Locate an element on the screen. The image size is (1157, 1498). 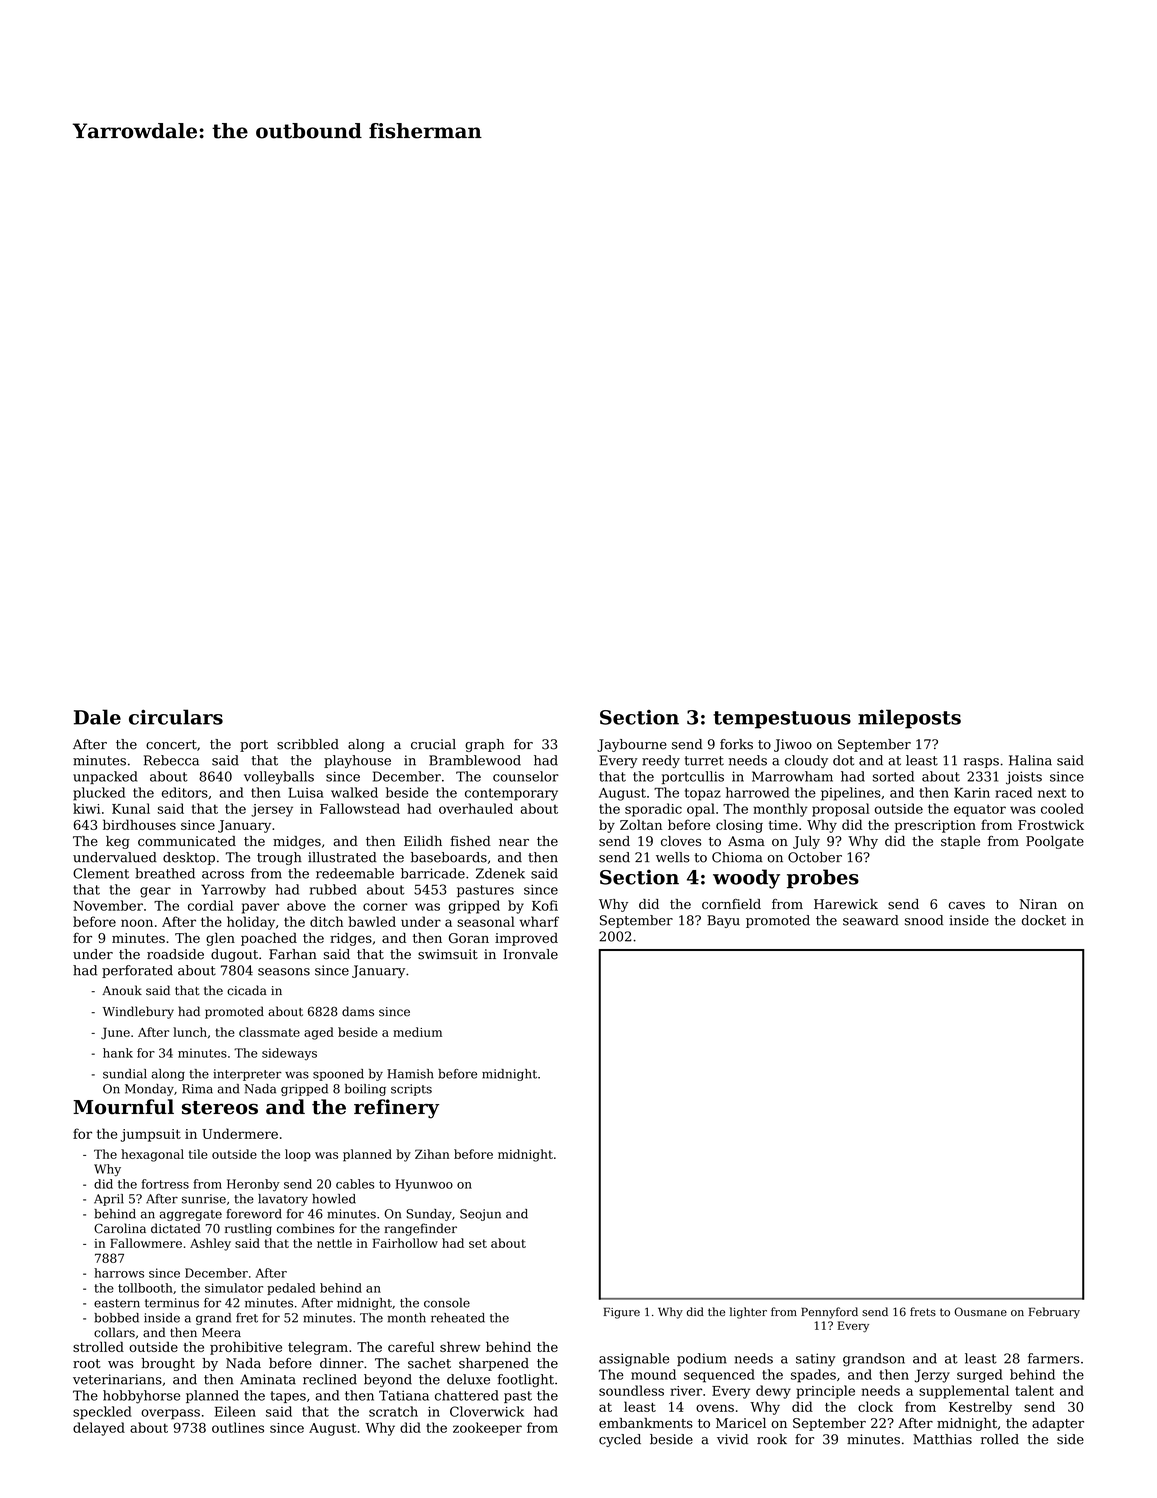
February is located at coordinates (1054, 1313).
